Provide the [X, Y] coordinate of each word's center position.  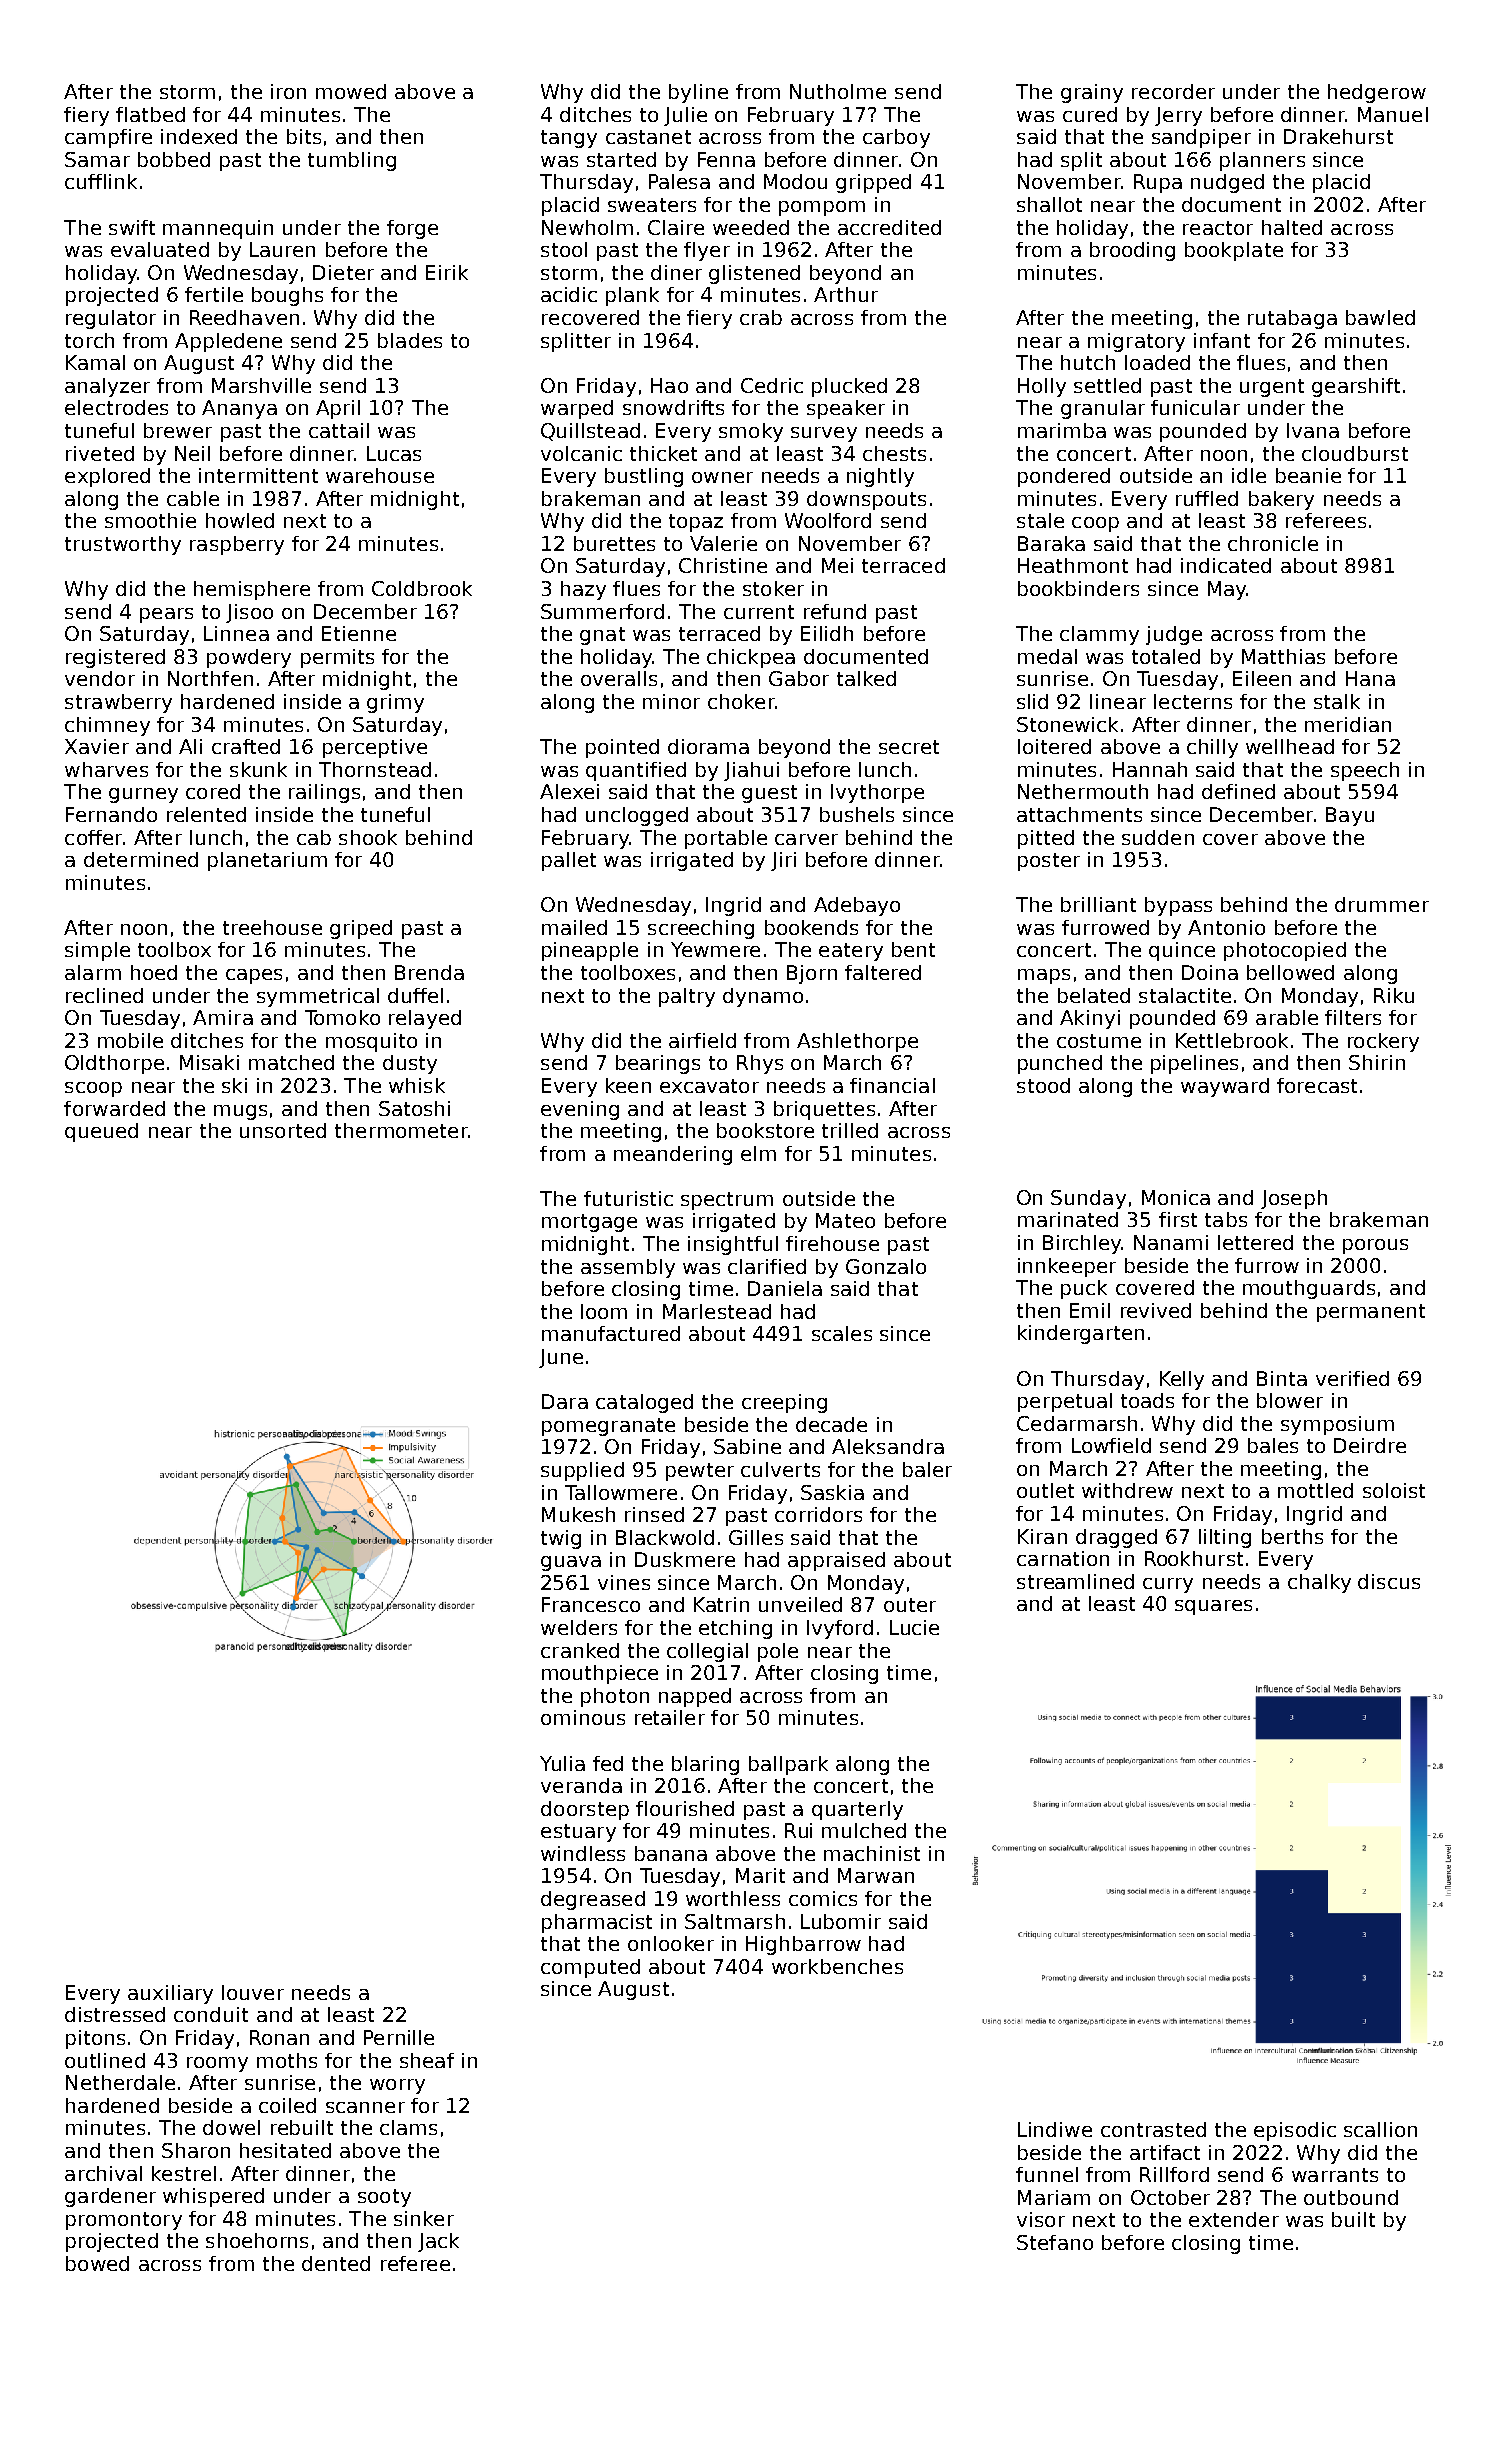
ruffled [1207, 498]
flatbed [150, 114]
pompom [822, 208]
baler [927, 1469]
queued [101, 1132]
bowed [97, 2263]
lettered [1255, 1242]
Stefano [1055, 2242]
